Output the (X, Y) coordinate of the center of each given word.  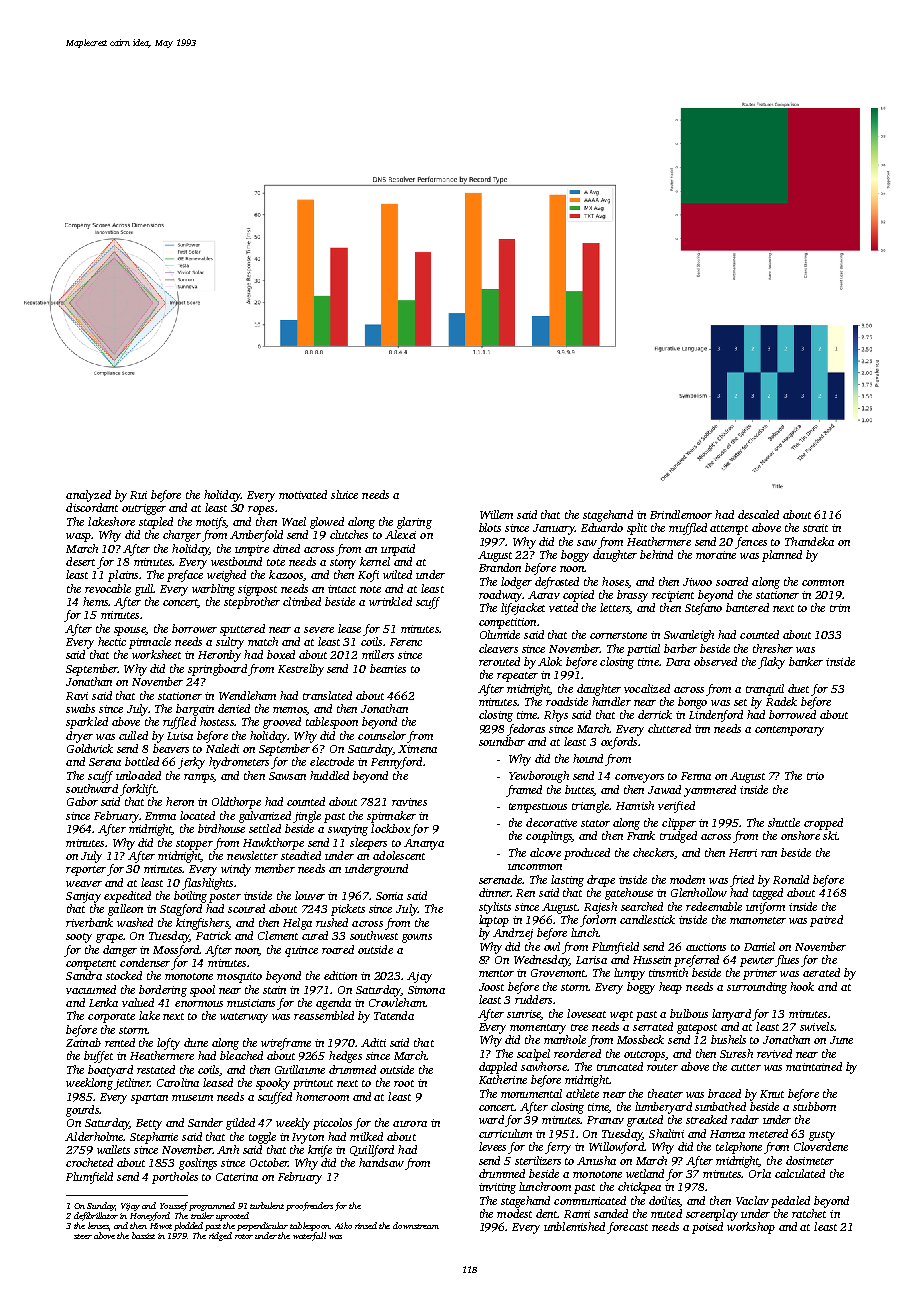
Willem (496, 514)
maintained (814, 1066)
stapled (156, 523)
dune (196, 1042)
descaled (758, 514)
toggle (262, 1138)
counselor (382, 735)
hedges (345, 1057)
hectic (112, 641)
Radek (781, 701)
